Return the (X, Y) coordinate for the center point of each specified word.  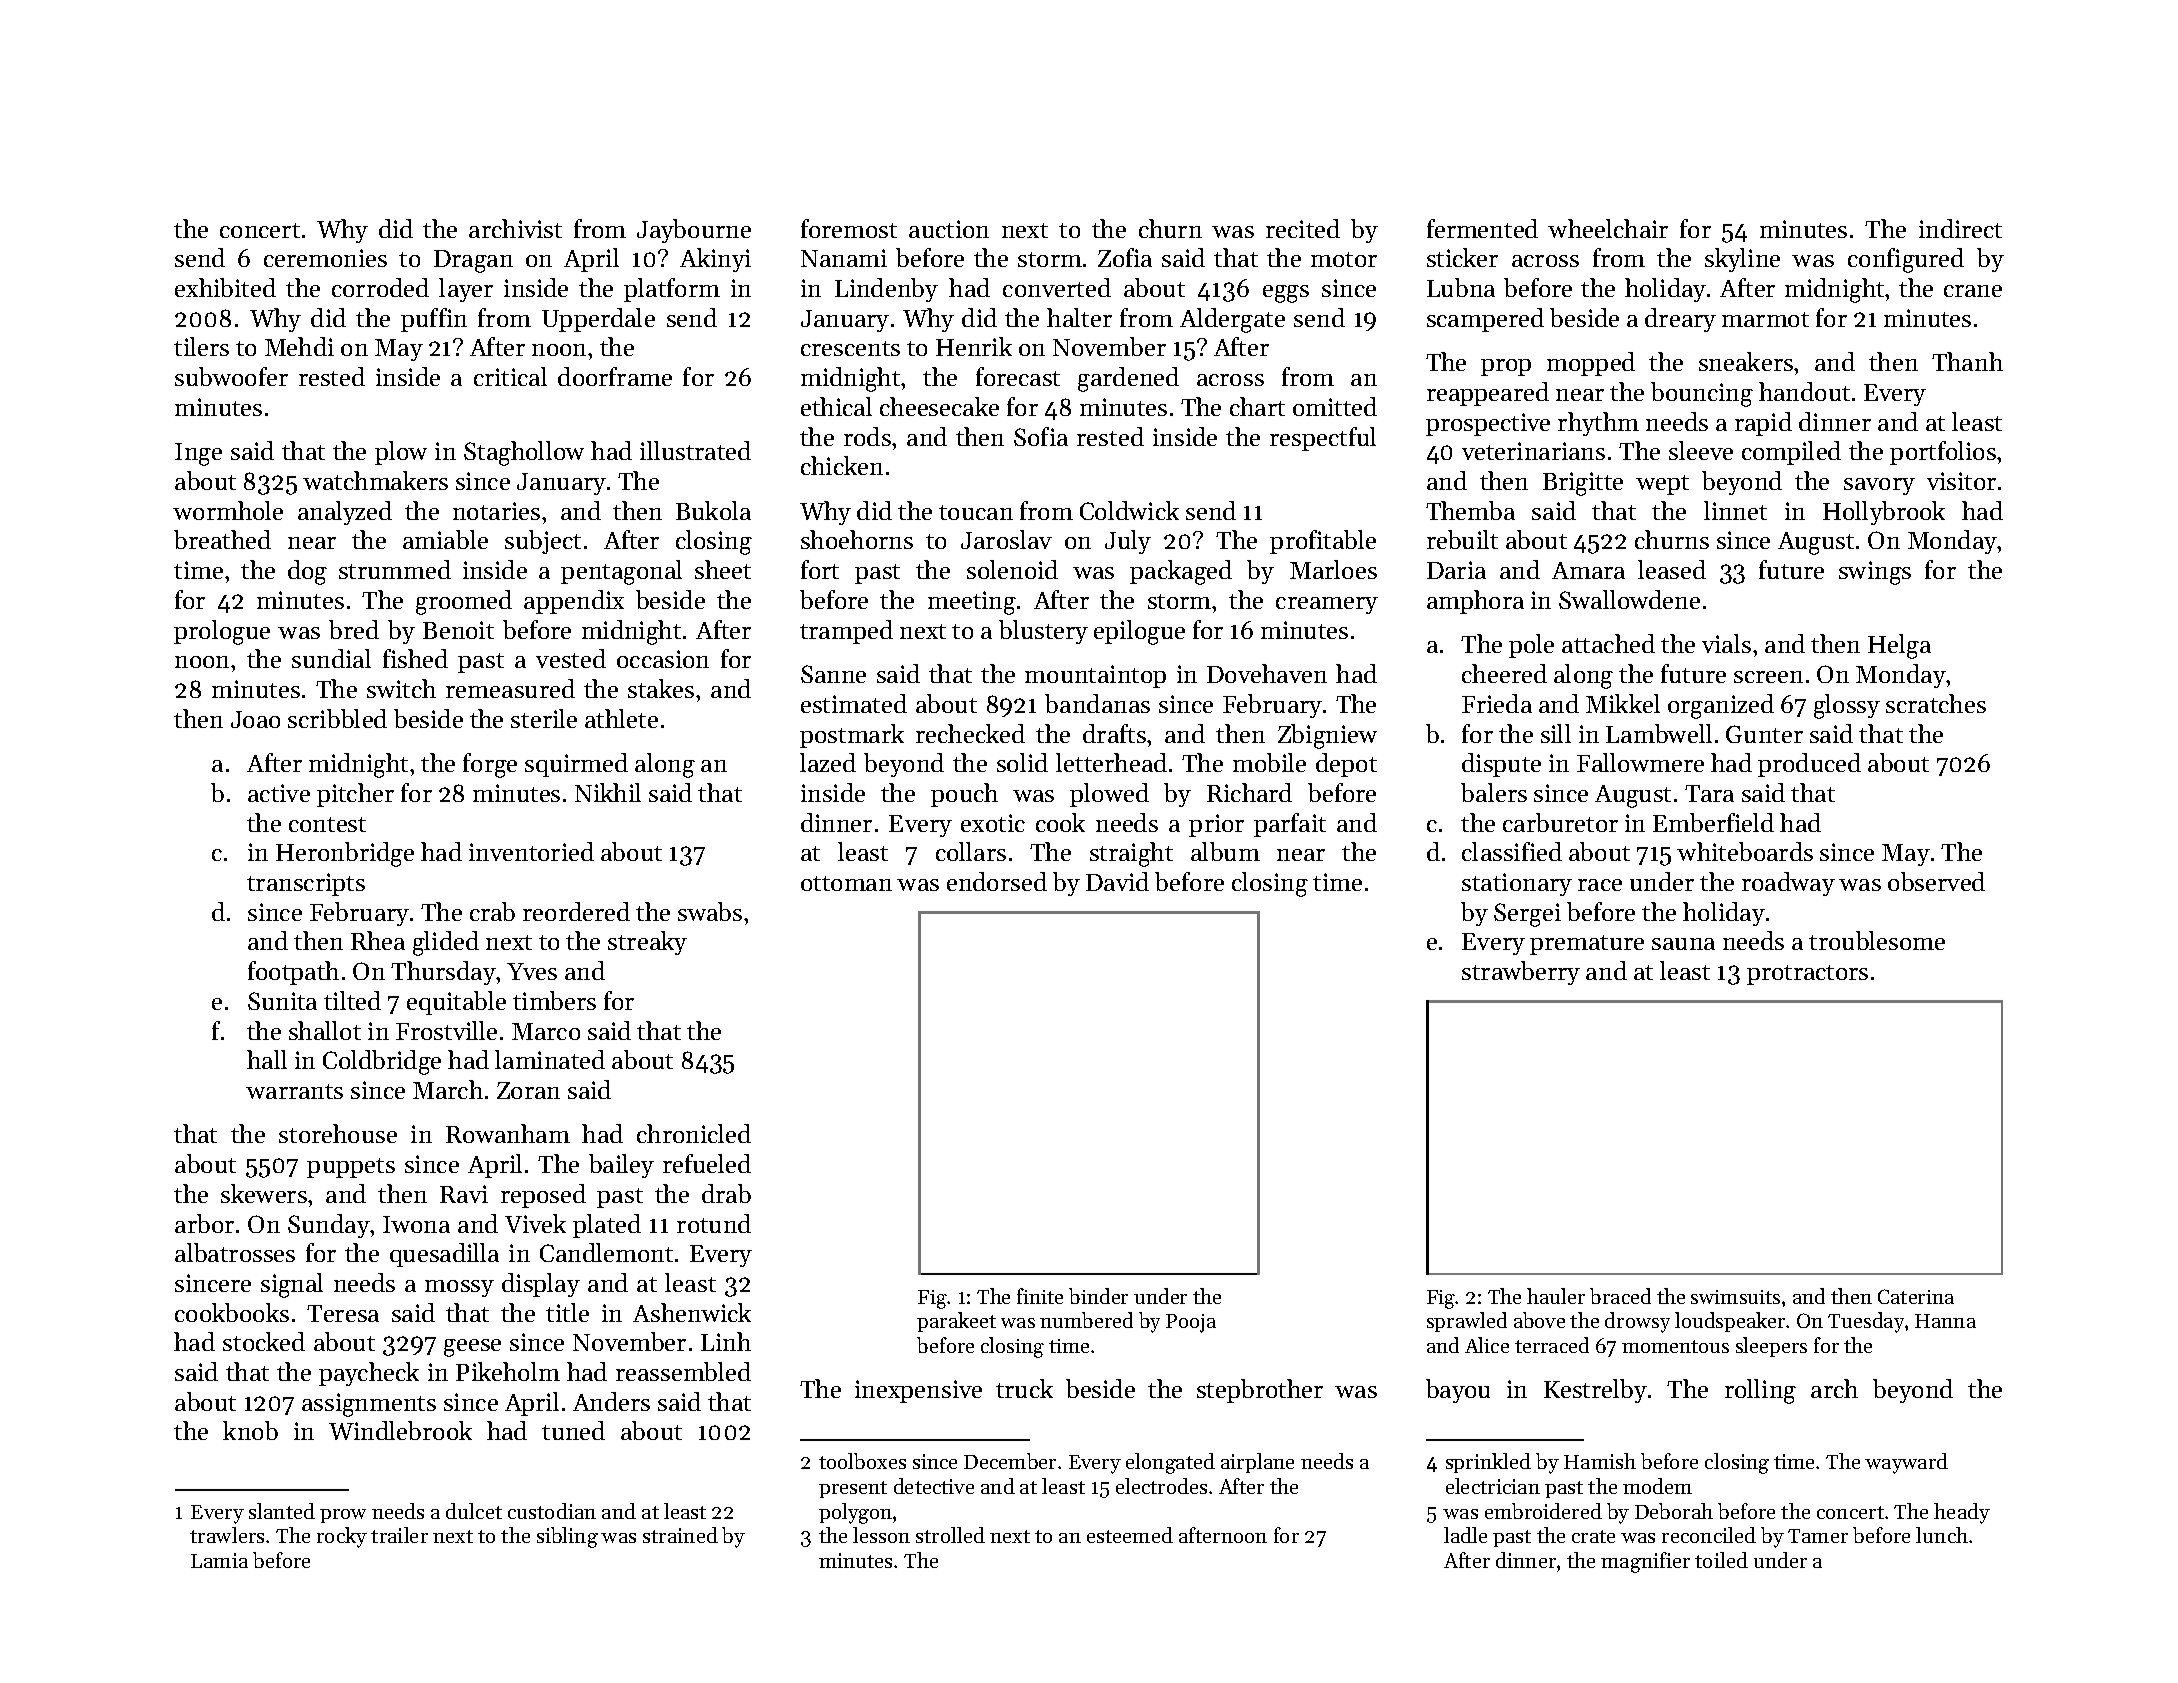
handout (1804, 391)
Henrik (974, 346)
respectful (1323, 439)
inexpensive (918, 1391)
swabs (710, 911)
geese (472, 1348)
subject (543, 542)
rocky (342, 1537)
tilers (201, 346)
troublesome (1877, 940)
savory (1879, 486)
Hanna (1945, 1321)
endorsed (997, 881)
